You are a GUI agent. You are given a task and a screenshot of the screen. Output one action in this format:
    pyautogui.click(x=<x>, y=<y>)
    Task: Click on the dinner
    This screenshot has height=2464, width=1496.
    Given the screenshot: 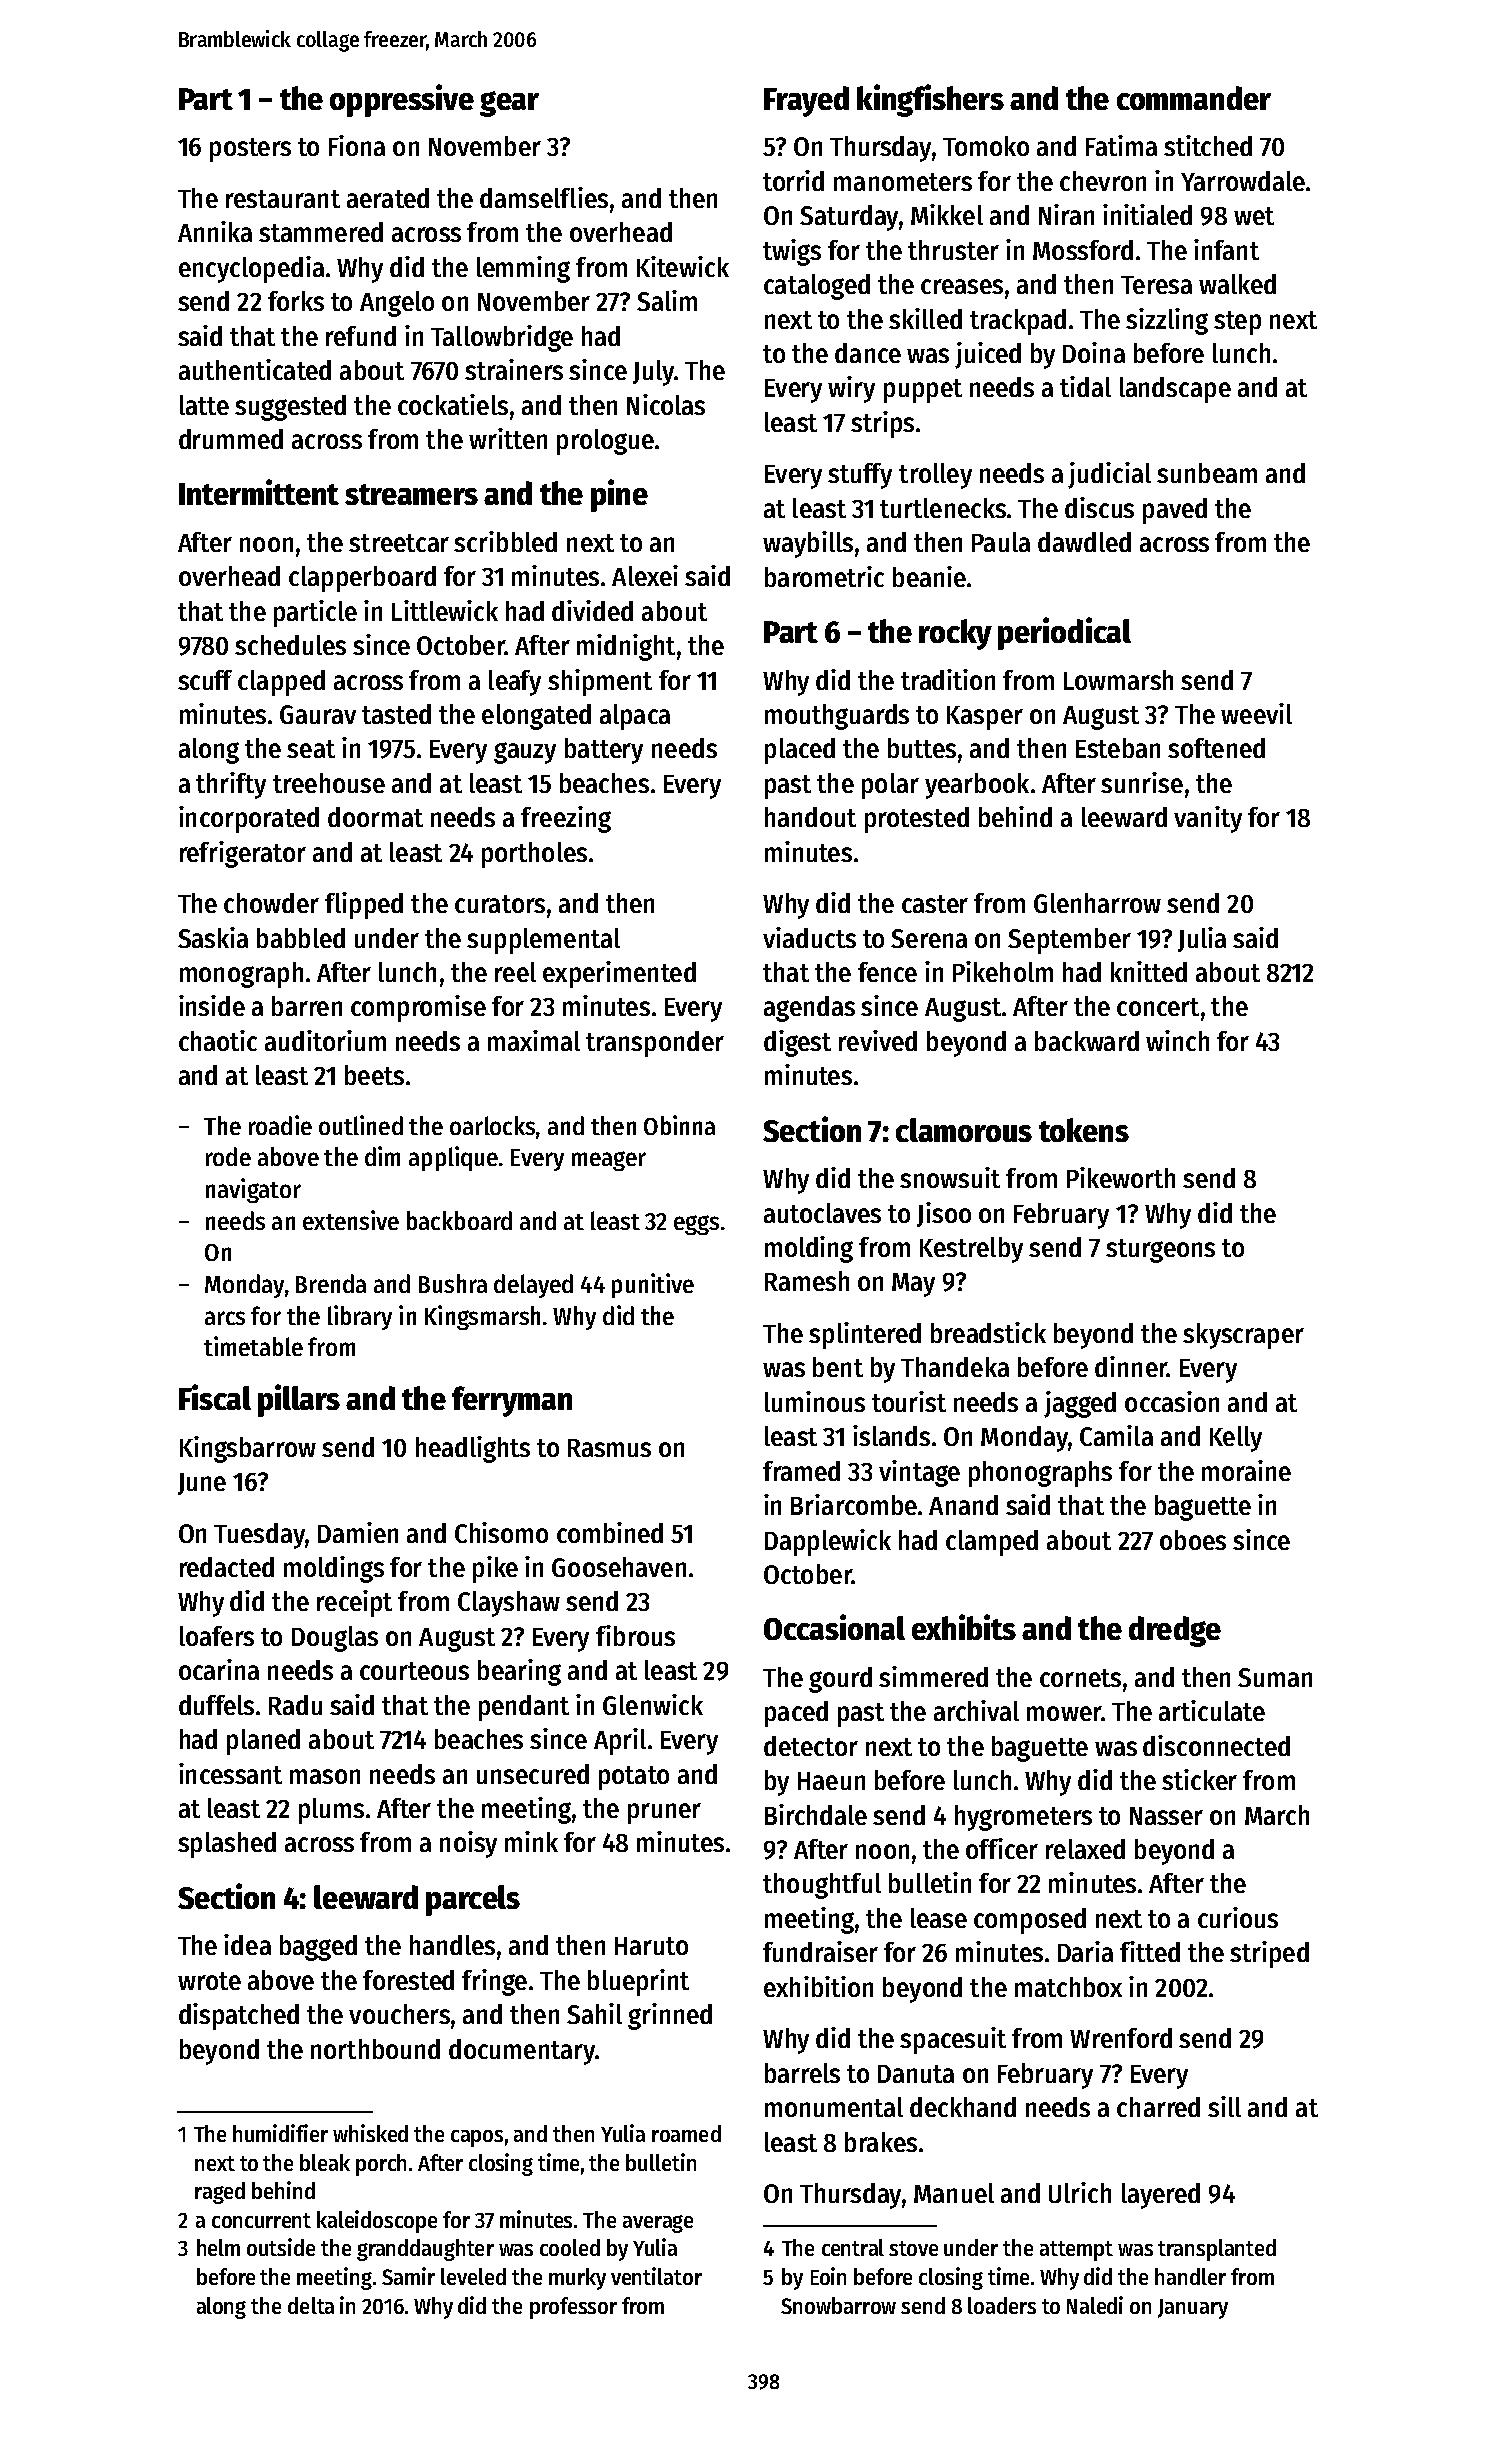 What is the action you would take?
    pyautogui.click(x=1131, y=1366)
